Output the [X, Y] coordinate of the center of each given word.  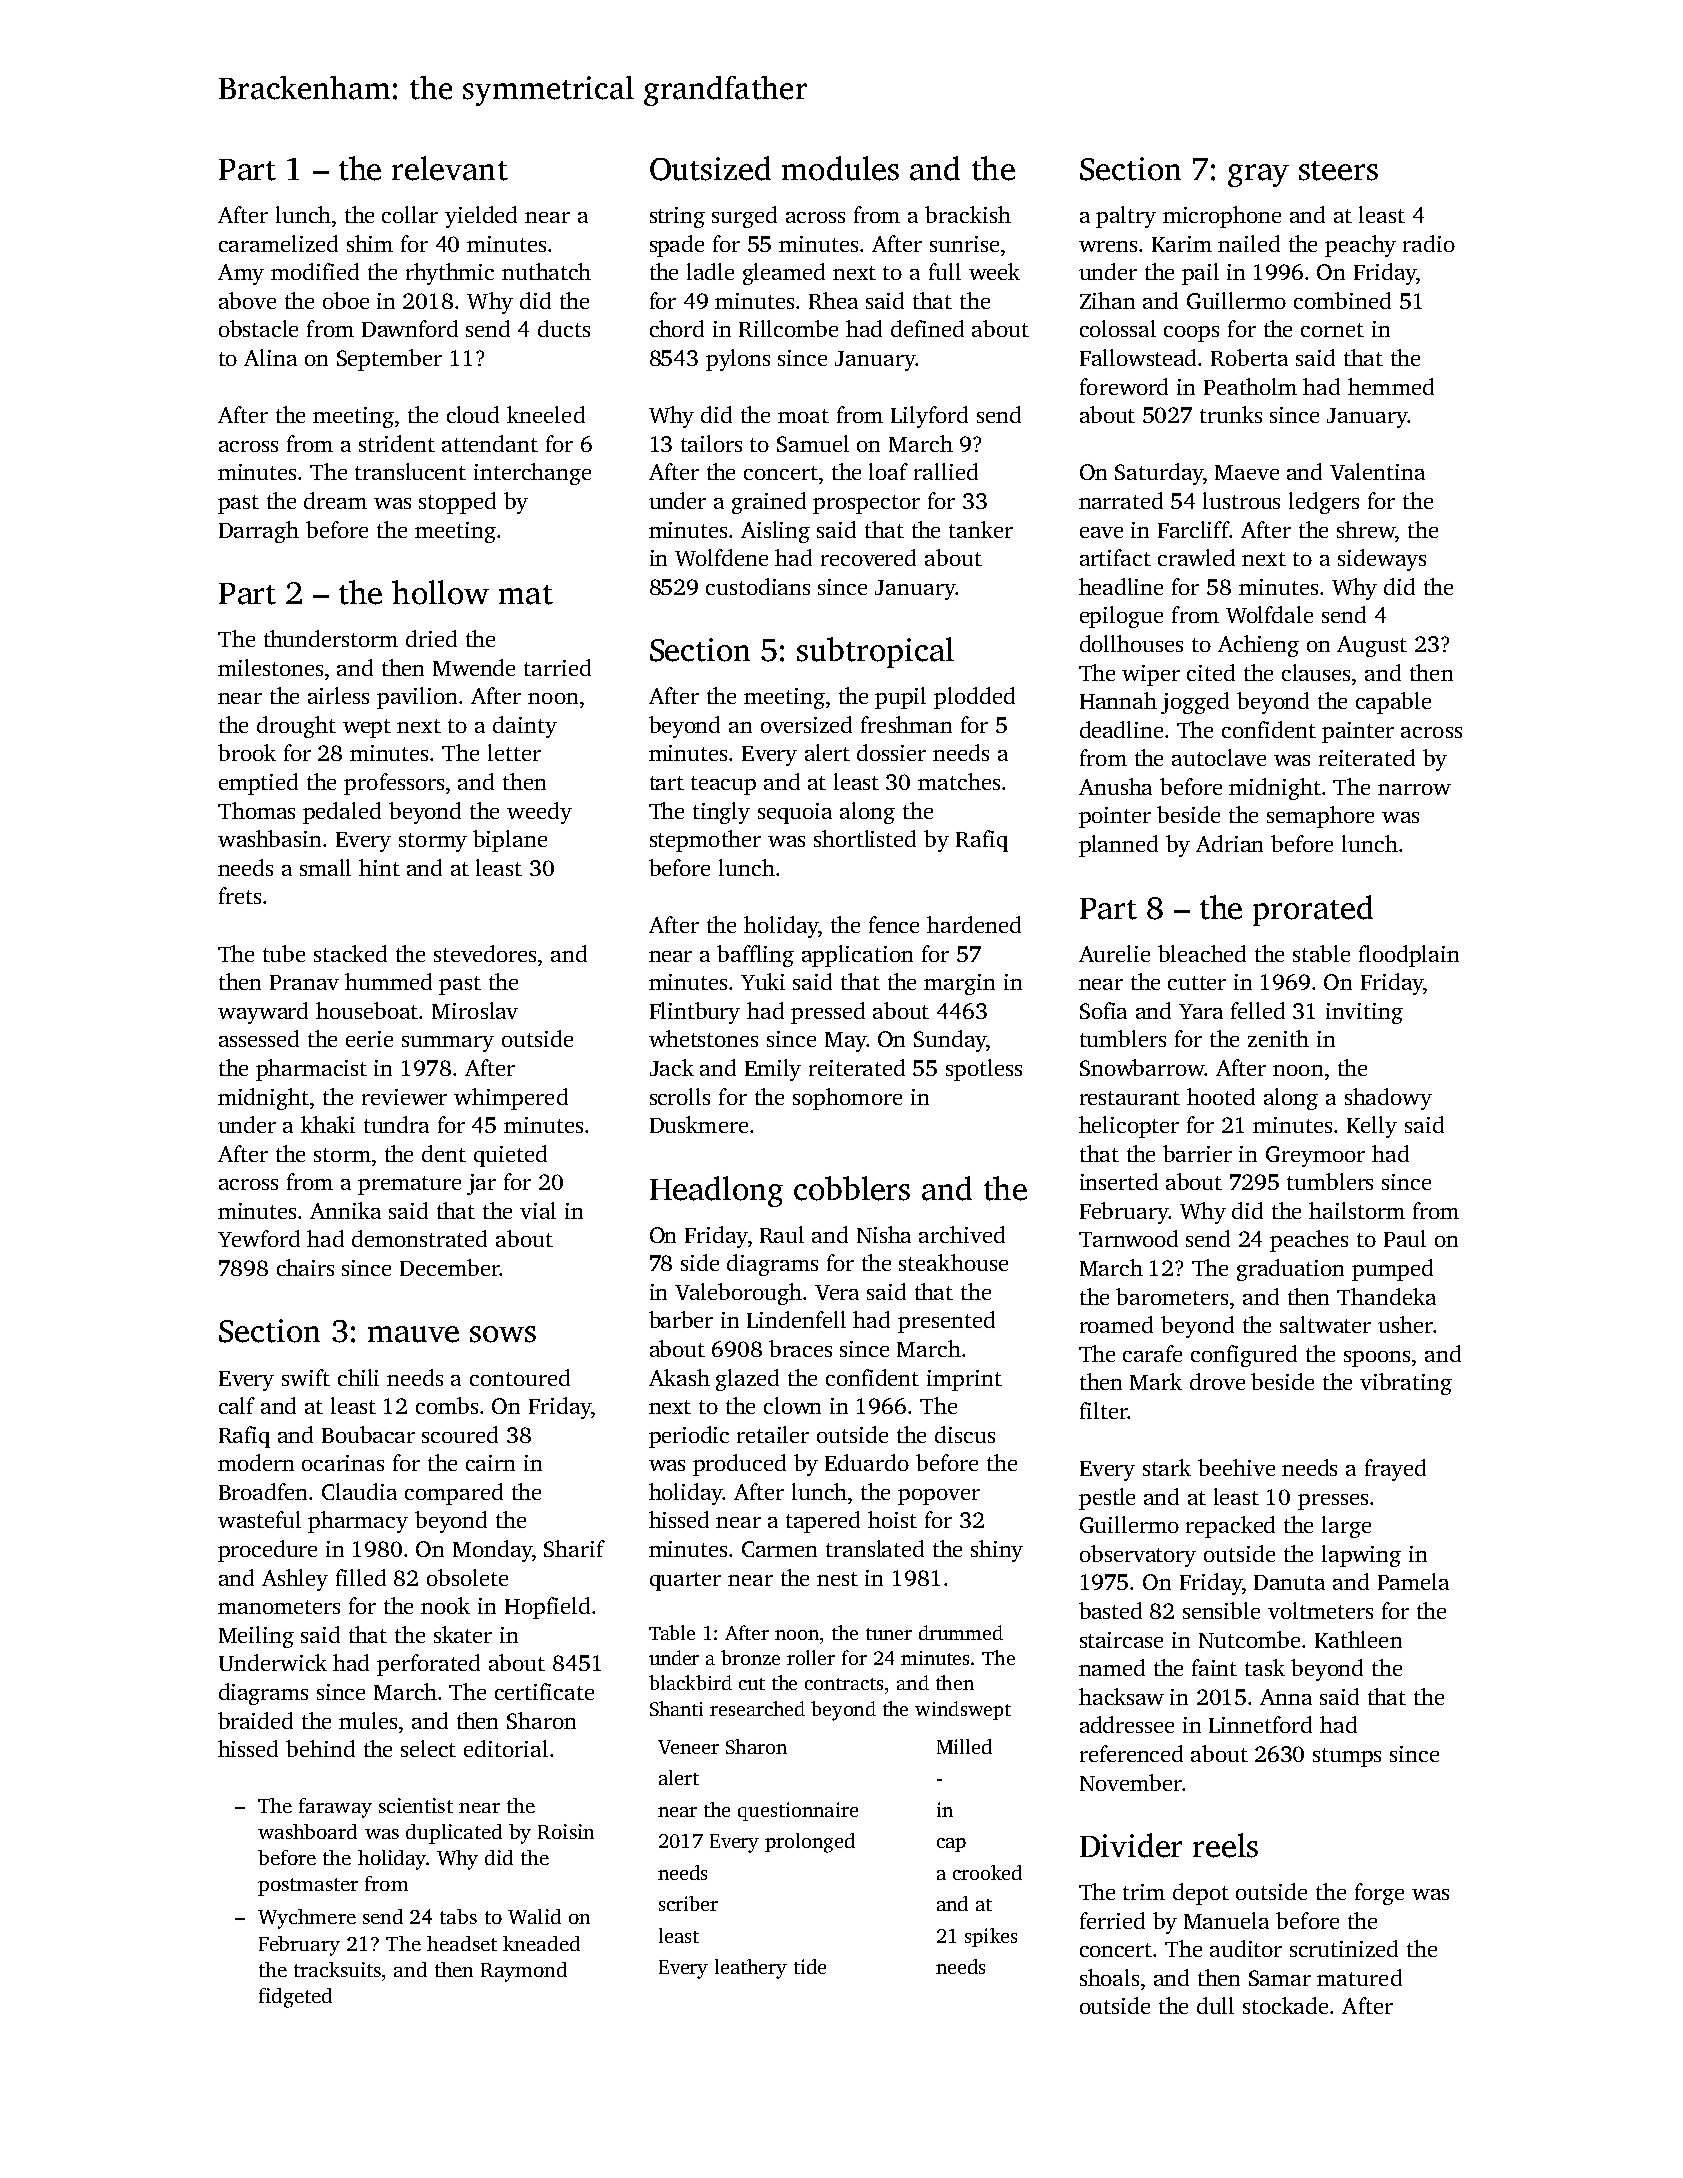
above [247, 300]
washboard [307, 1831]
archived [962, 1234]
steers [1338, 171]
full [945, 271]
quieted [510, 1156]
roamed [1116, 1324]
